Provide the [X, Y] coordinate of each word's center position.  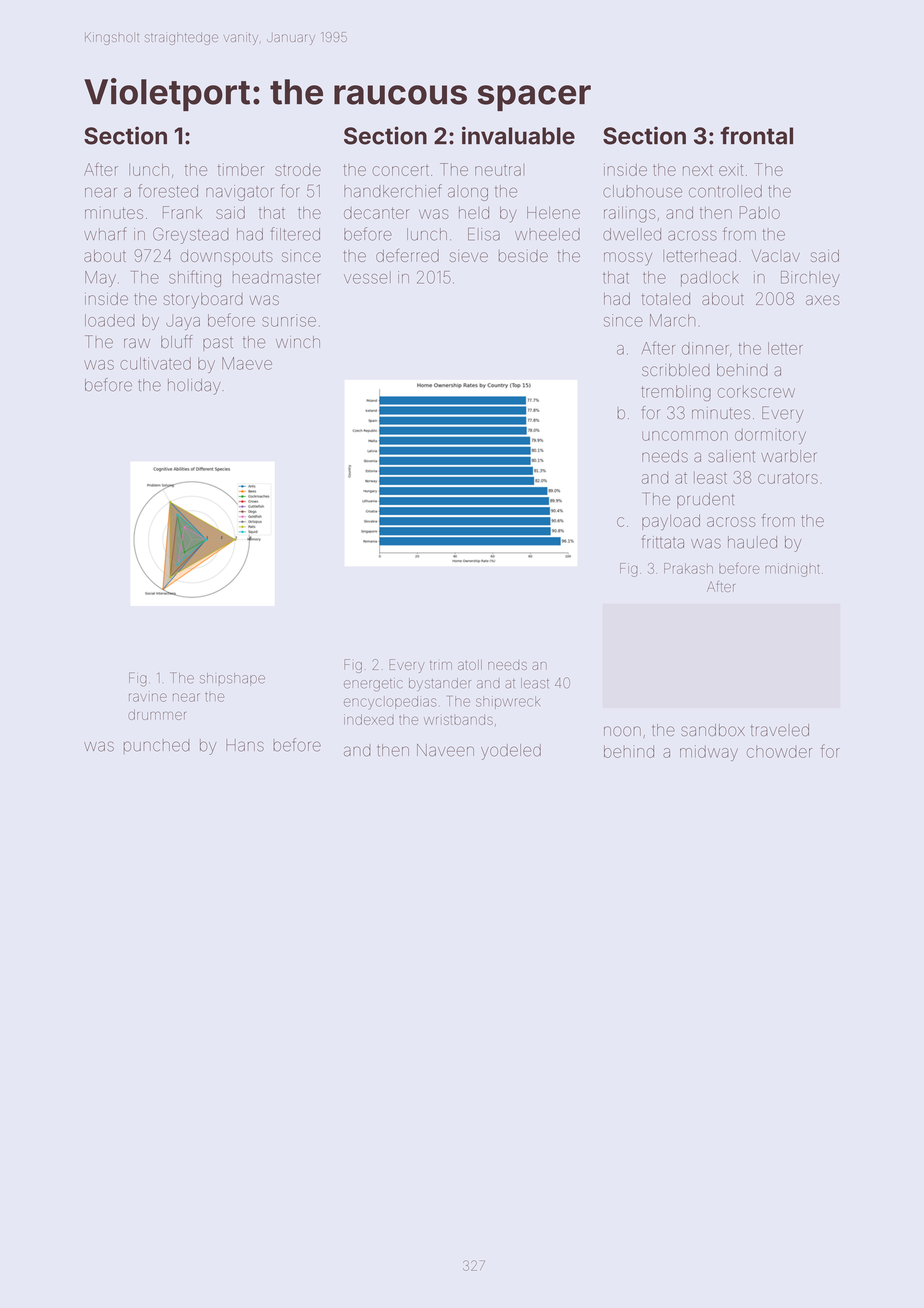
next [698, 170]
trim [441, 665]
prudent [705, 500]
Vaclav [776, 256]
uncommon [685, 436]
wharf [105, 234]
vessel [367, 277]
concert [400, 170]
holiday [194, 387]
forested [168, 191]
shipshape [232, 679]
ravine [148, 697]
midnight [792, 570]
